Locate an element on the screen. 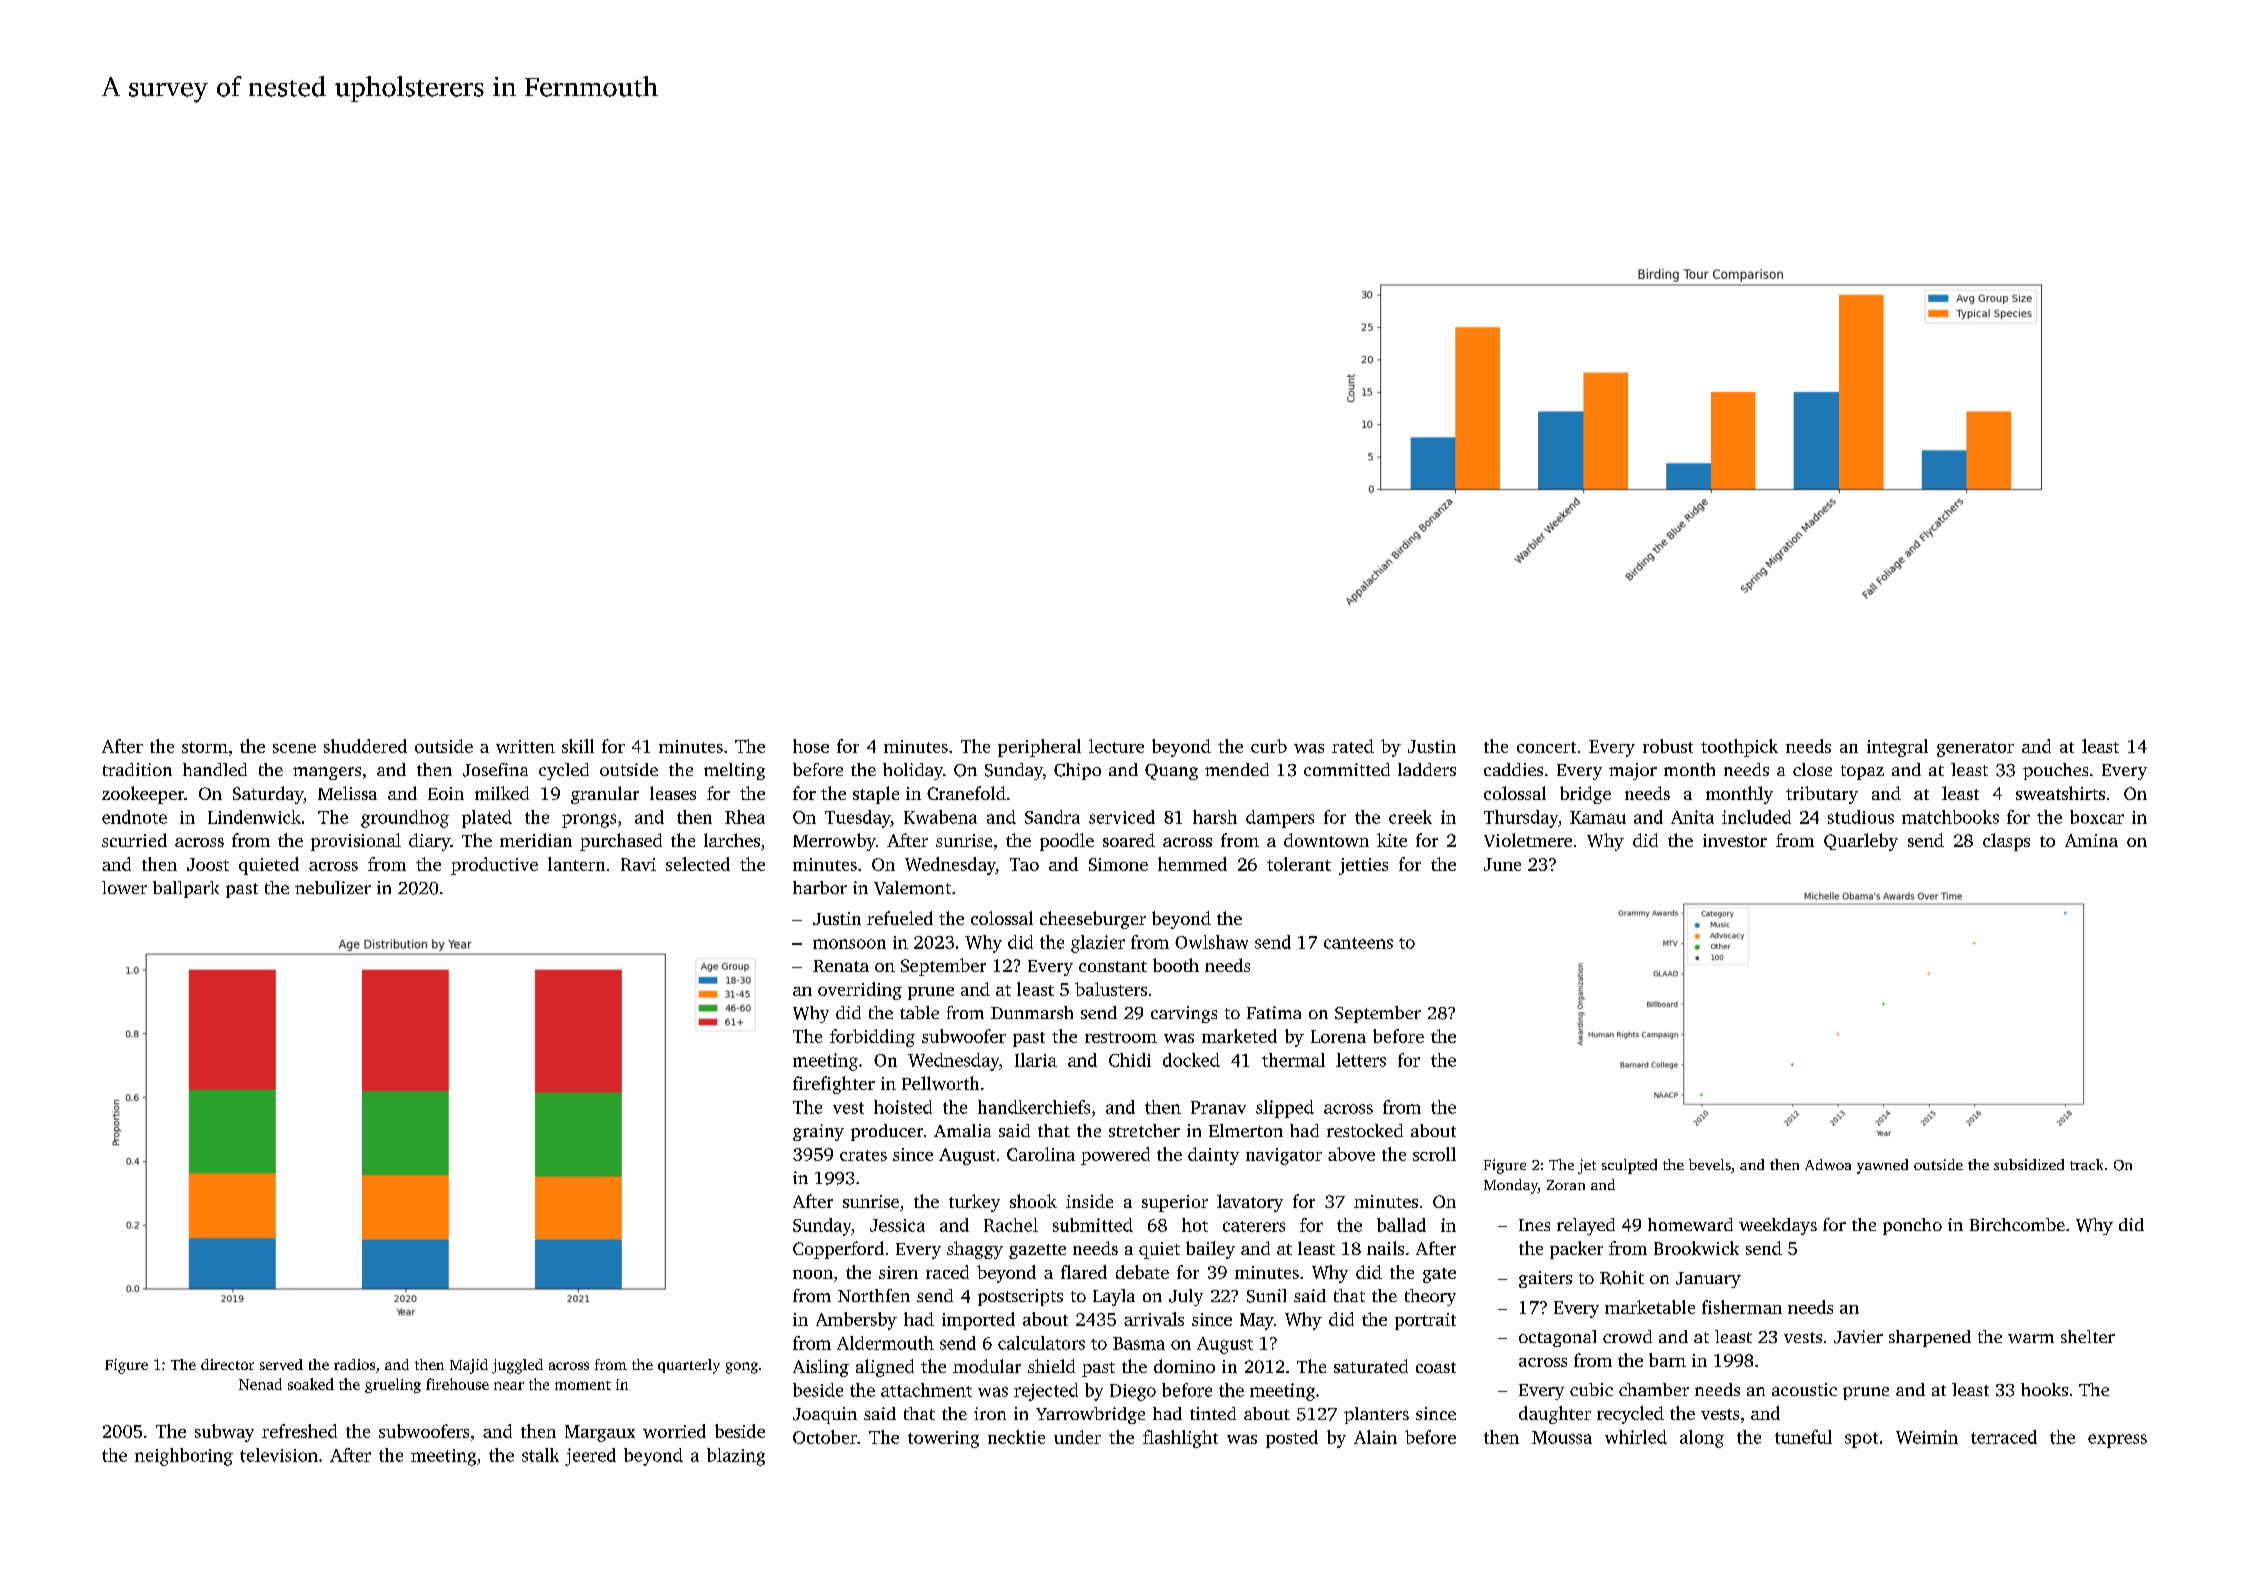 Image resolution: width=2249 pixels, height=1591 pixels. provisional is located at coordinates (356, 842).
